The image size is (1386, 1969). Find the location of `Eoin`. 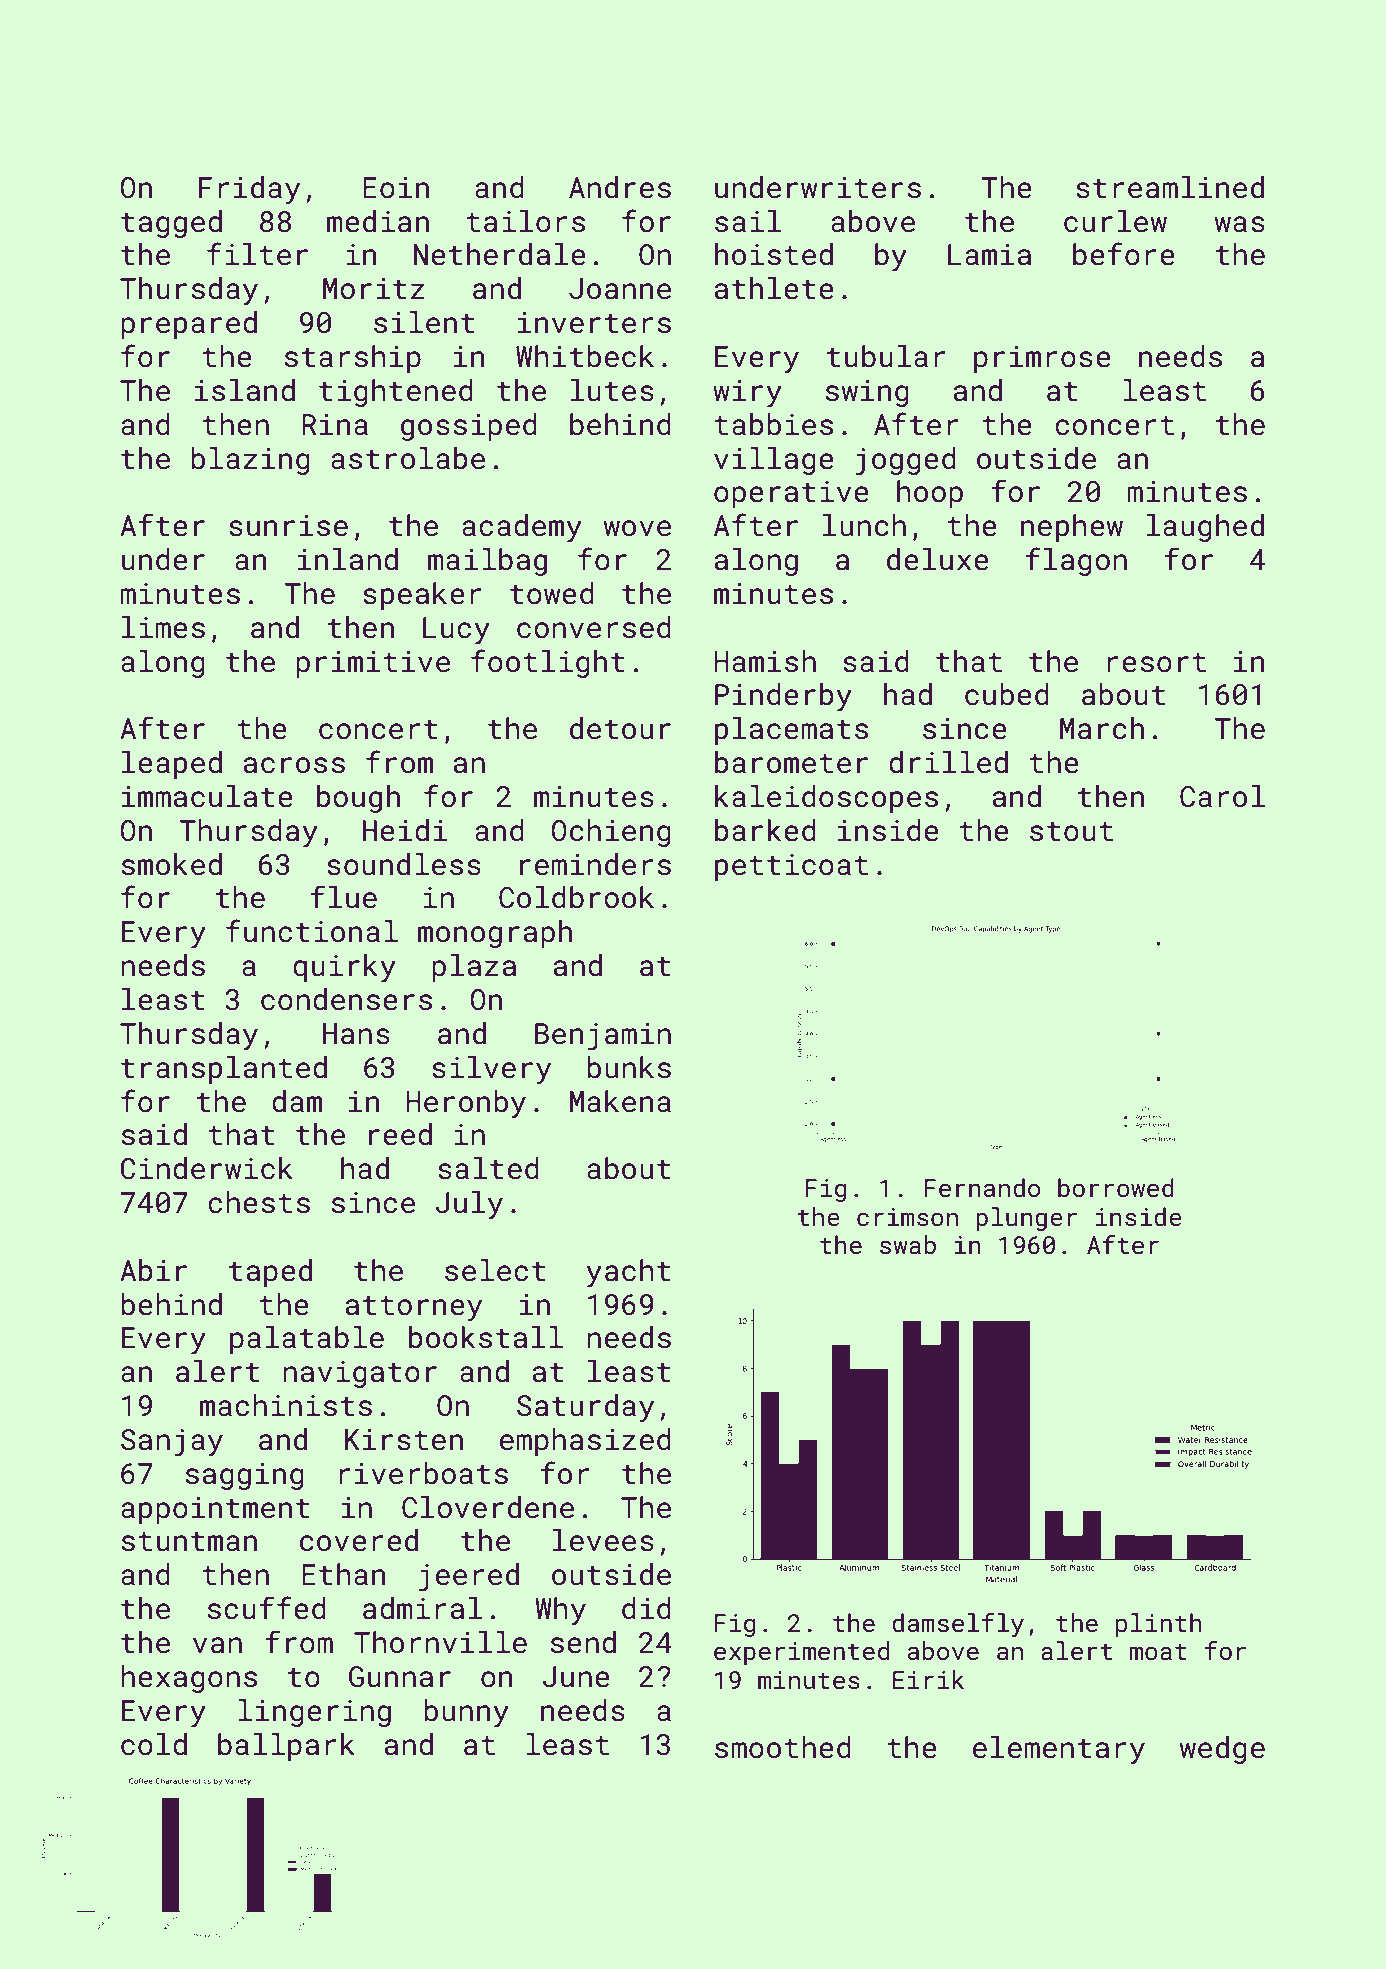

Eoin is located at coordinates (396, 188).
